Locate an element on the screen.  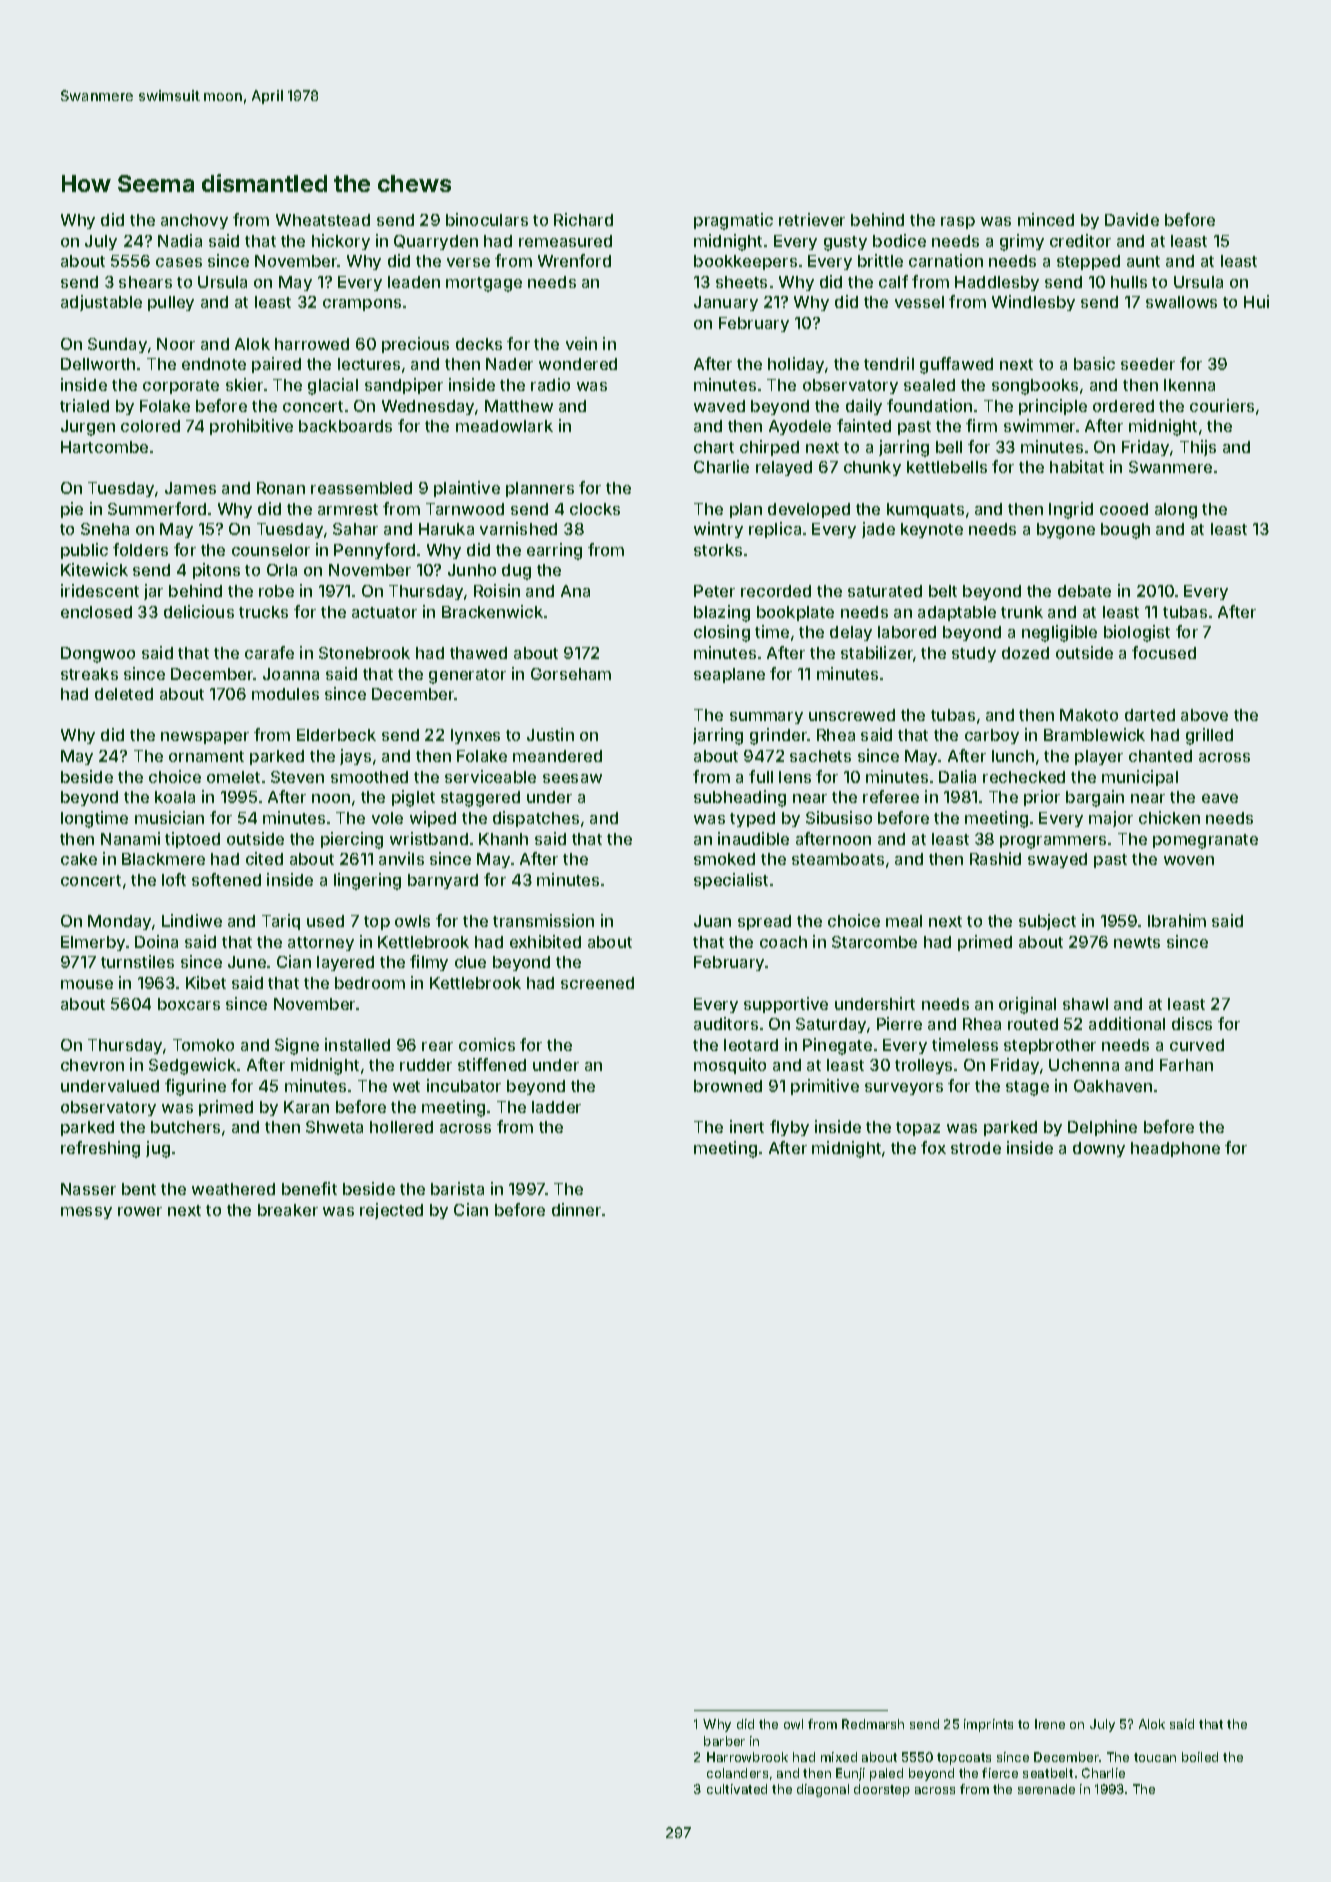
meal is located at coordinates (904, 921).
